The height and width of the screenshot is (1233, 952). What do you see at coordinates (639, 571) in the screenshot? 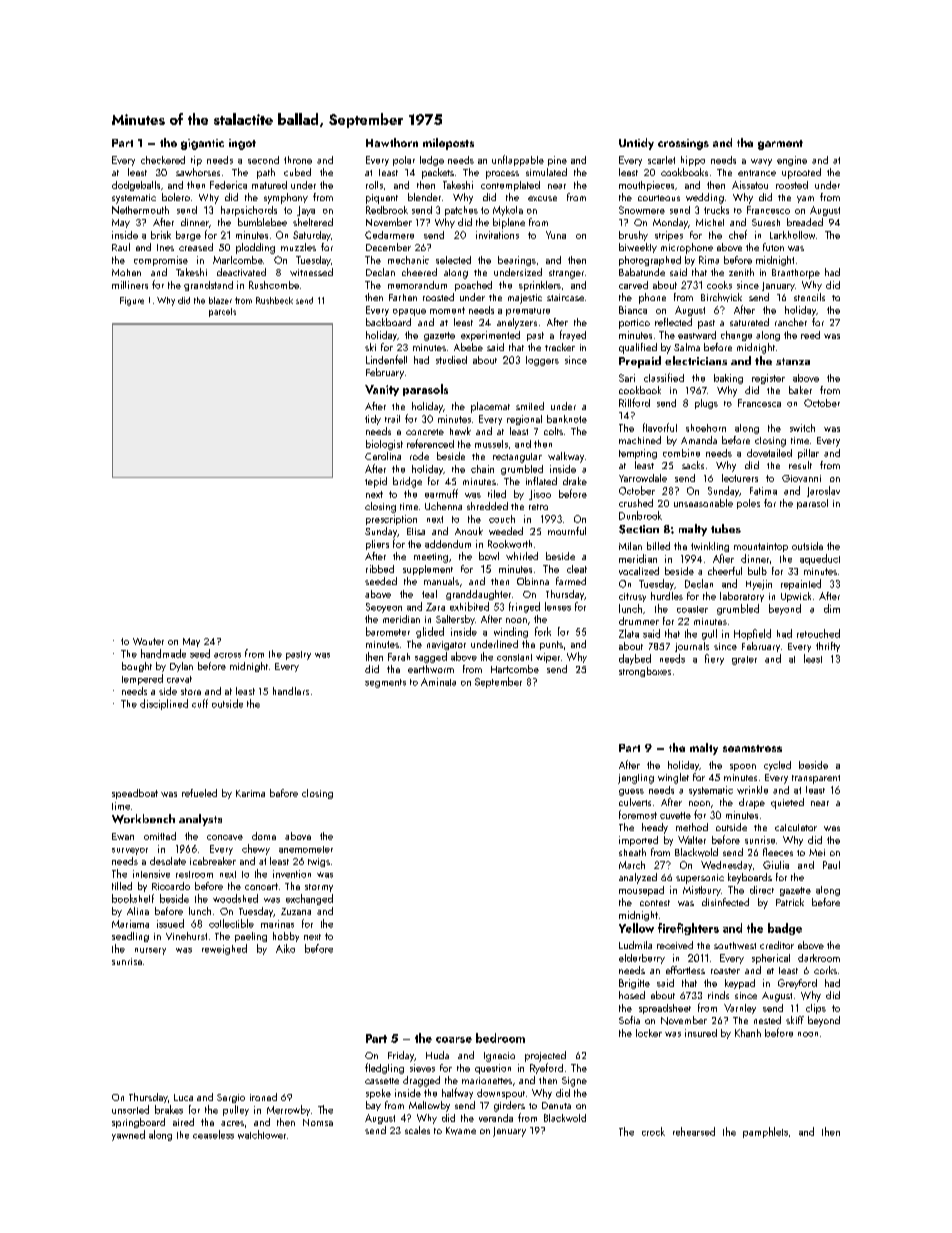
I see `vocalized` at bounding box center [639, 571].
